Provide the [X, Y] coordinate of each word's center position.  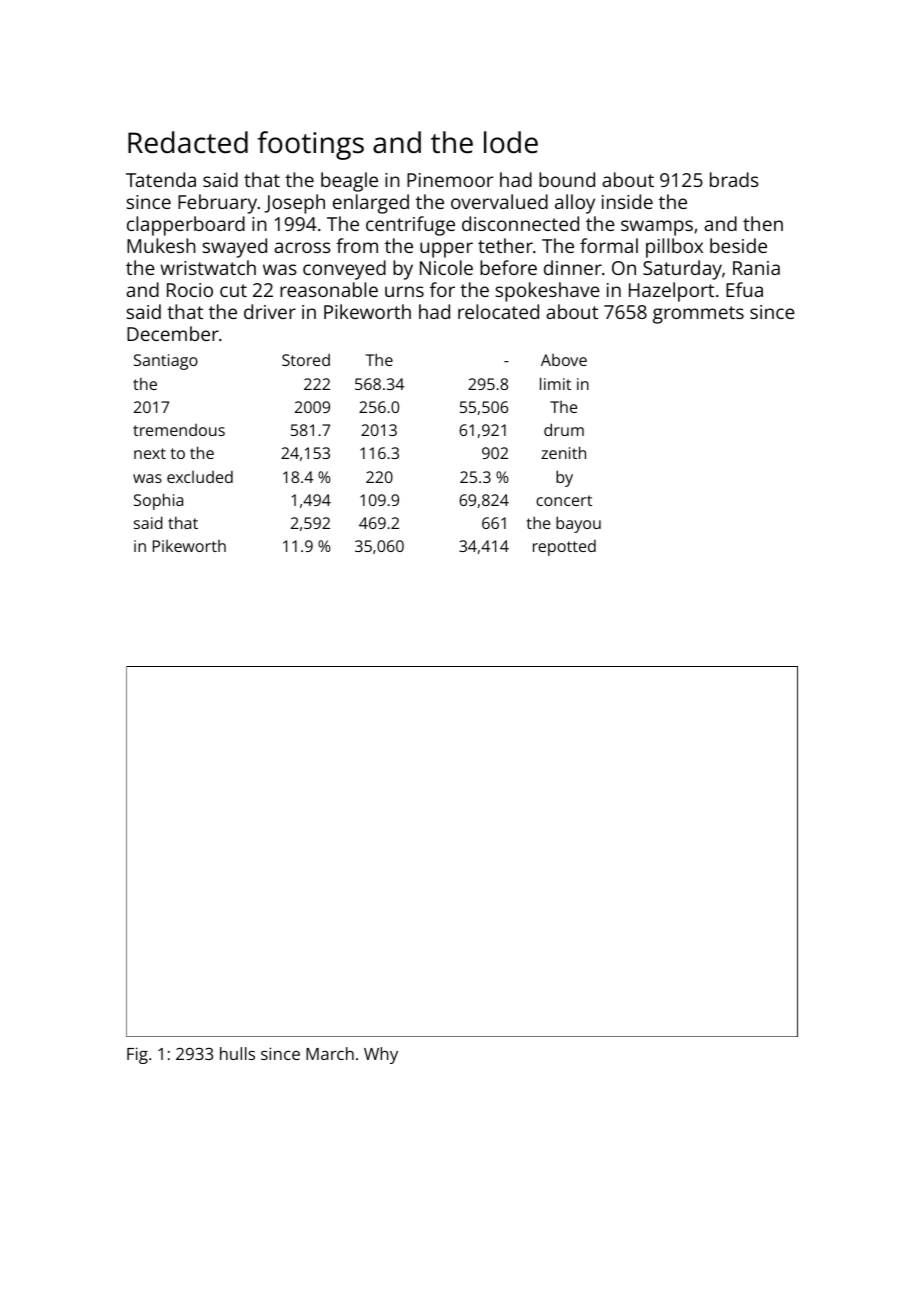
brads [734, 179]
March [330, 1053]
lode [511, 142]
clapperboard [186, 226]
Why [381, 1055]
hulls [237, 1053]
